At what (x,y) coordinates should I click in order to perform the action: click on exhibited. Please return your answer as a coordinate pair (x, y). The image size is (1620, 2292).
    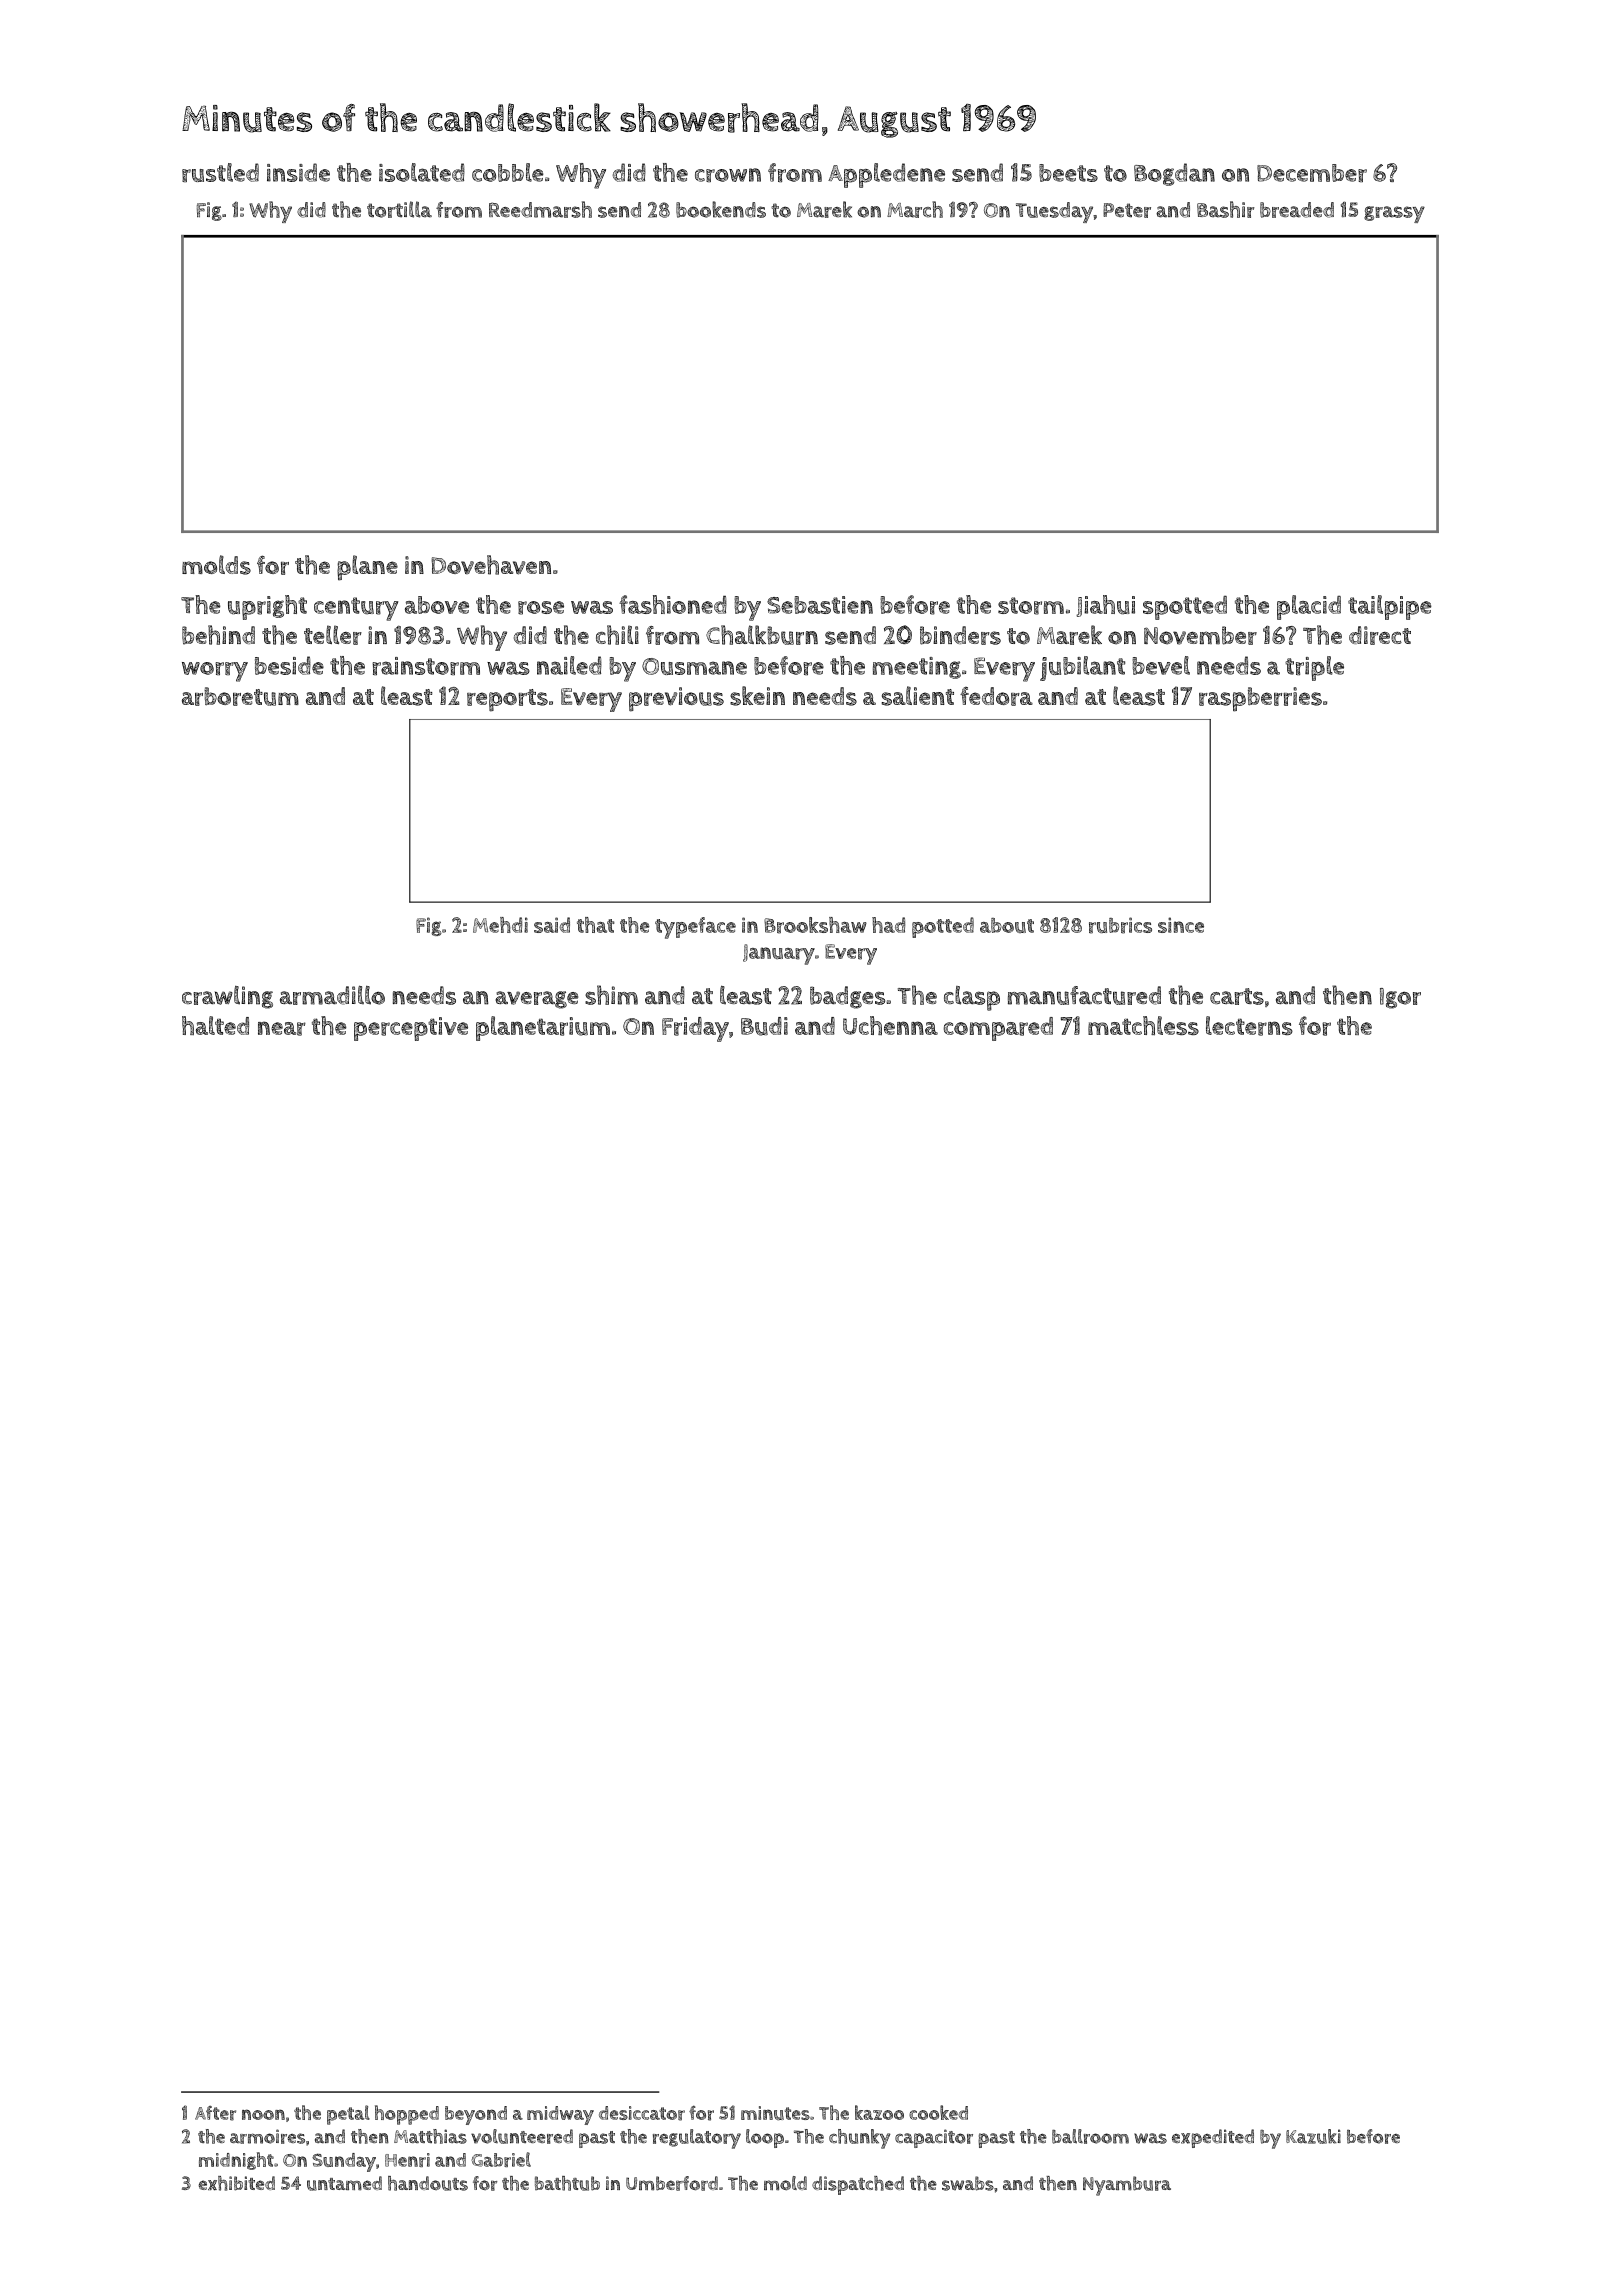
    Looking at the image, I should click on (236, 2183).
